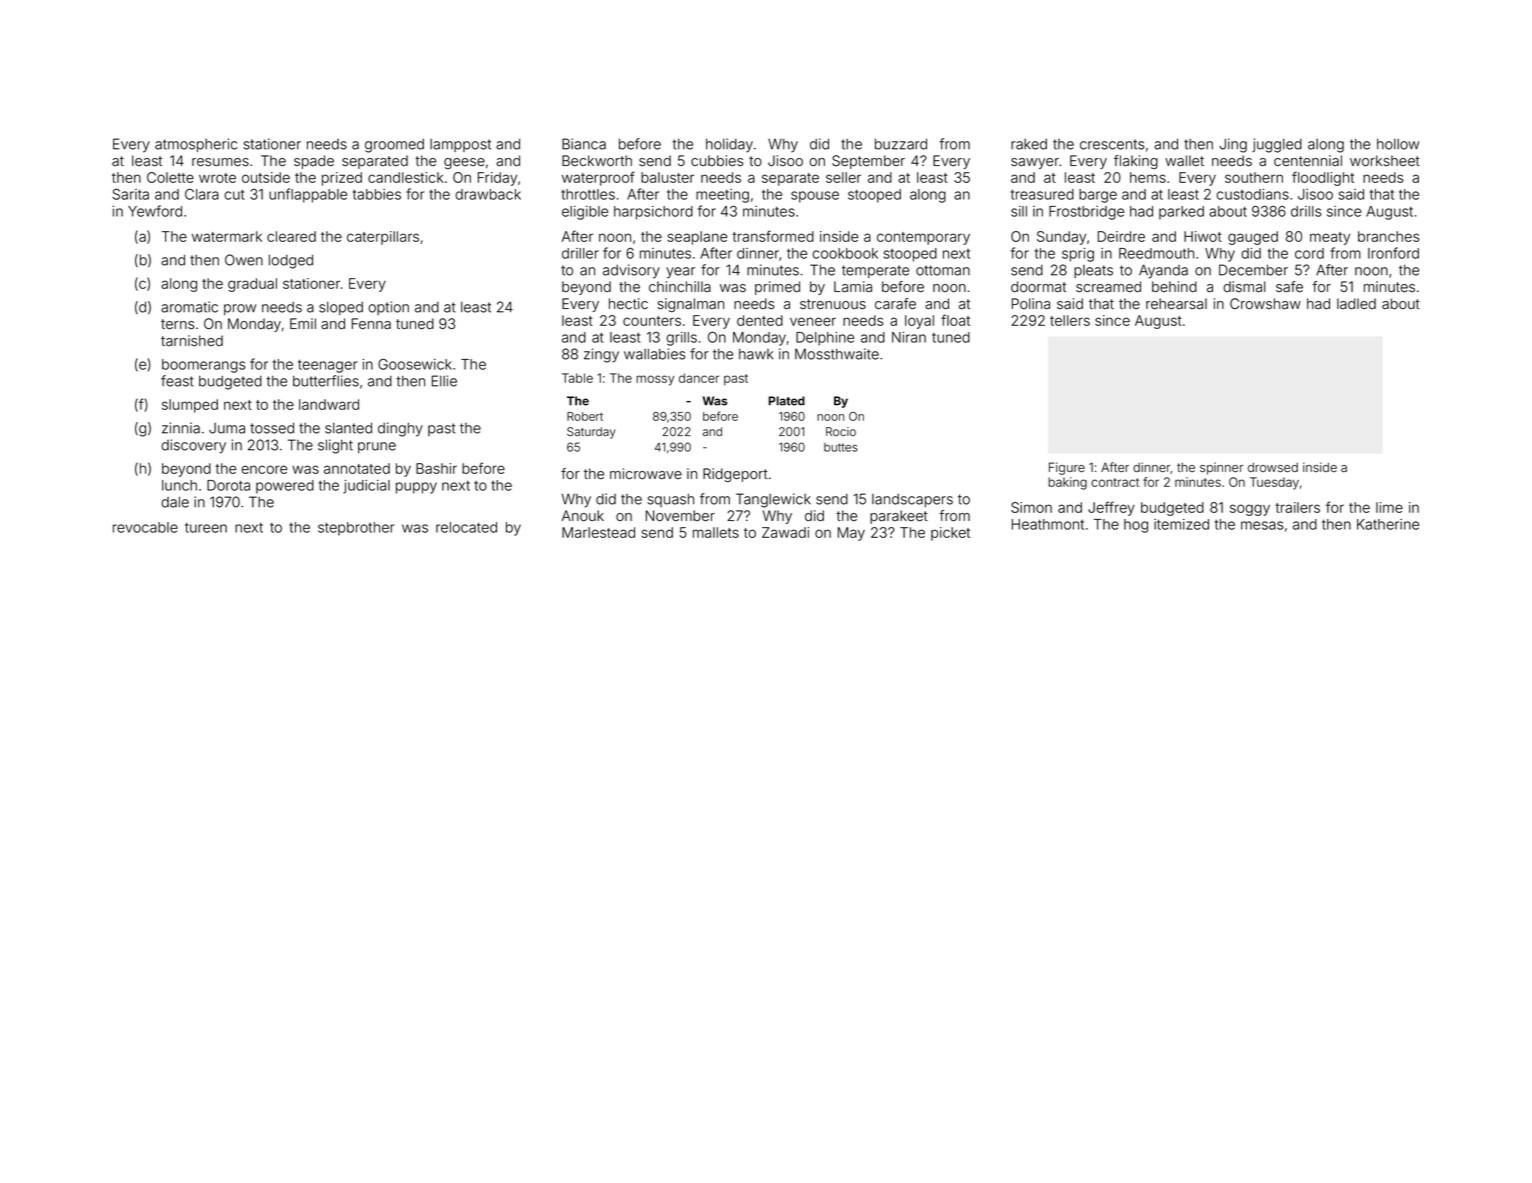  Describe the element at coordinates (716, 532) in the screenshot. I see `mallets` at that location.
